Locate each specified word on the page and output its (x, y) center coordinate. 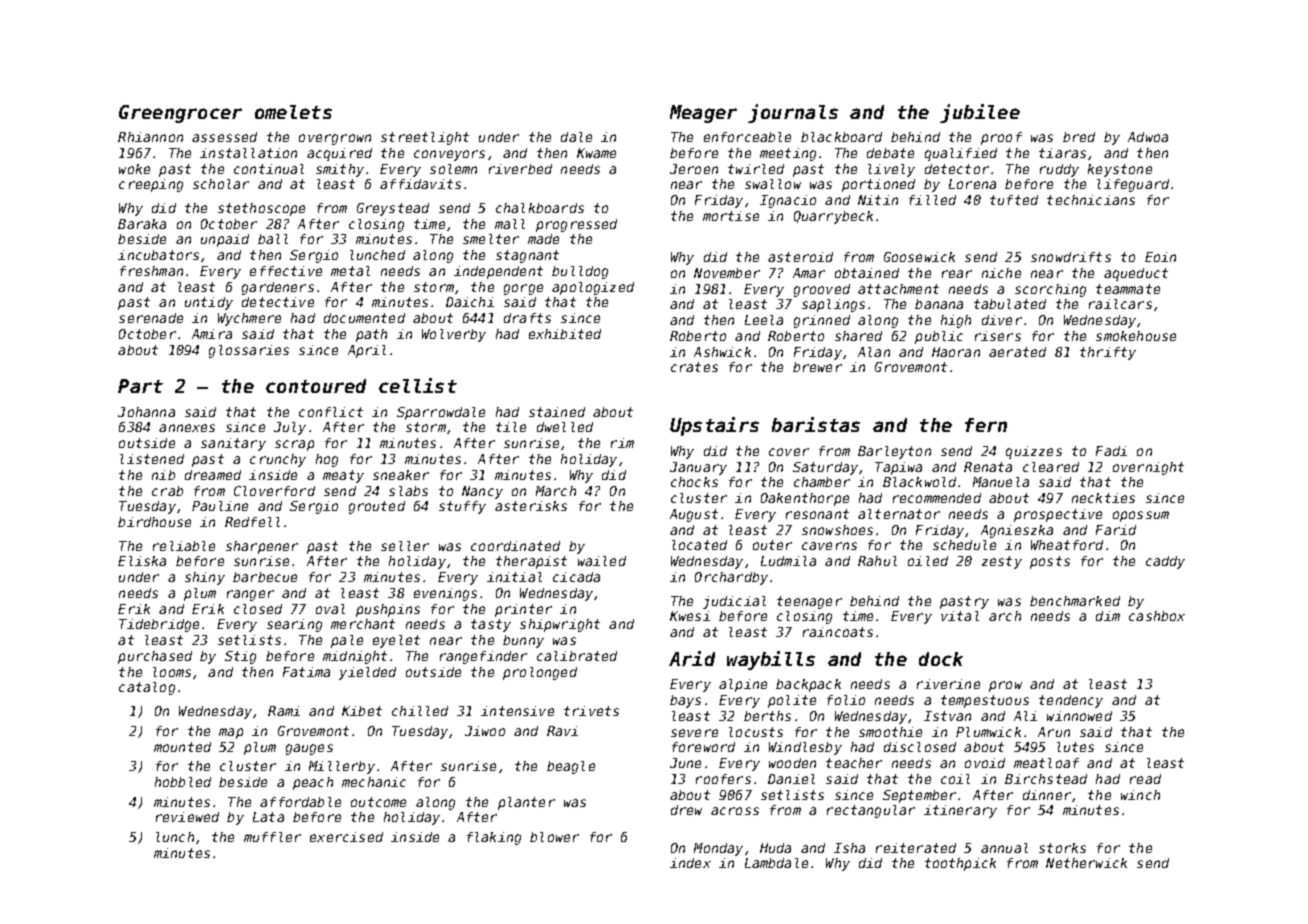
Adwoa (1148, 137)
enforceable (747, 137)
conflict (331, 412)
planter (526, 803)
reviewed (187, 817)
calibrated (577, 656)
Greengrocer (180, 114)
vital (960, 616)
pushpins (388, 610)
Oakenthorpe (805, 499)
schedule (964, 545)
